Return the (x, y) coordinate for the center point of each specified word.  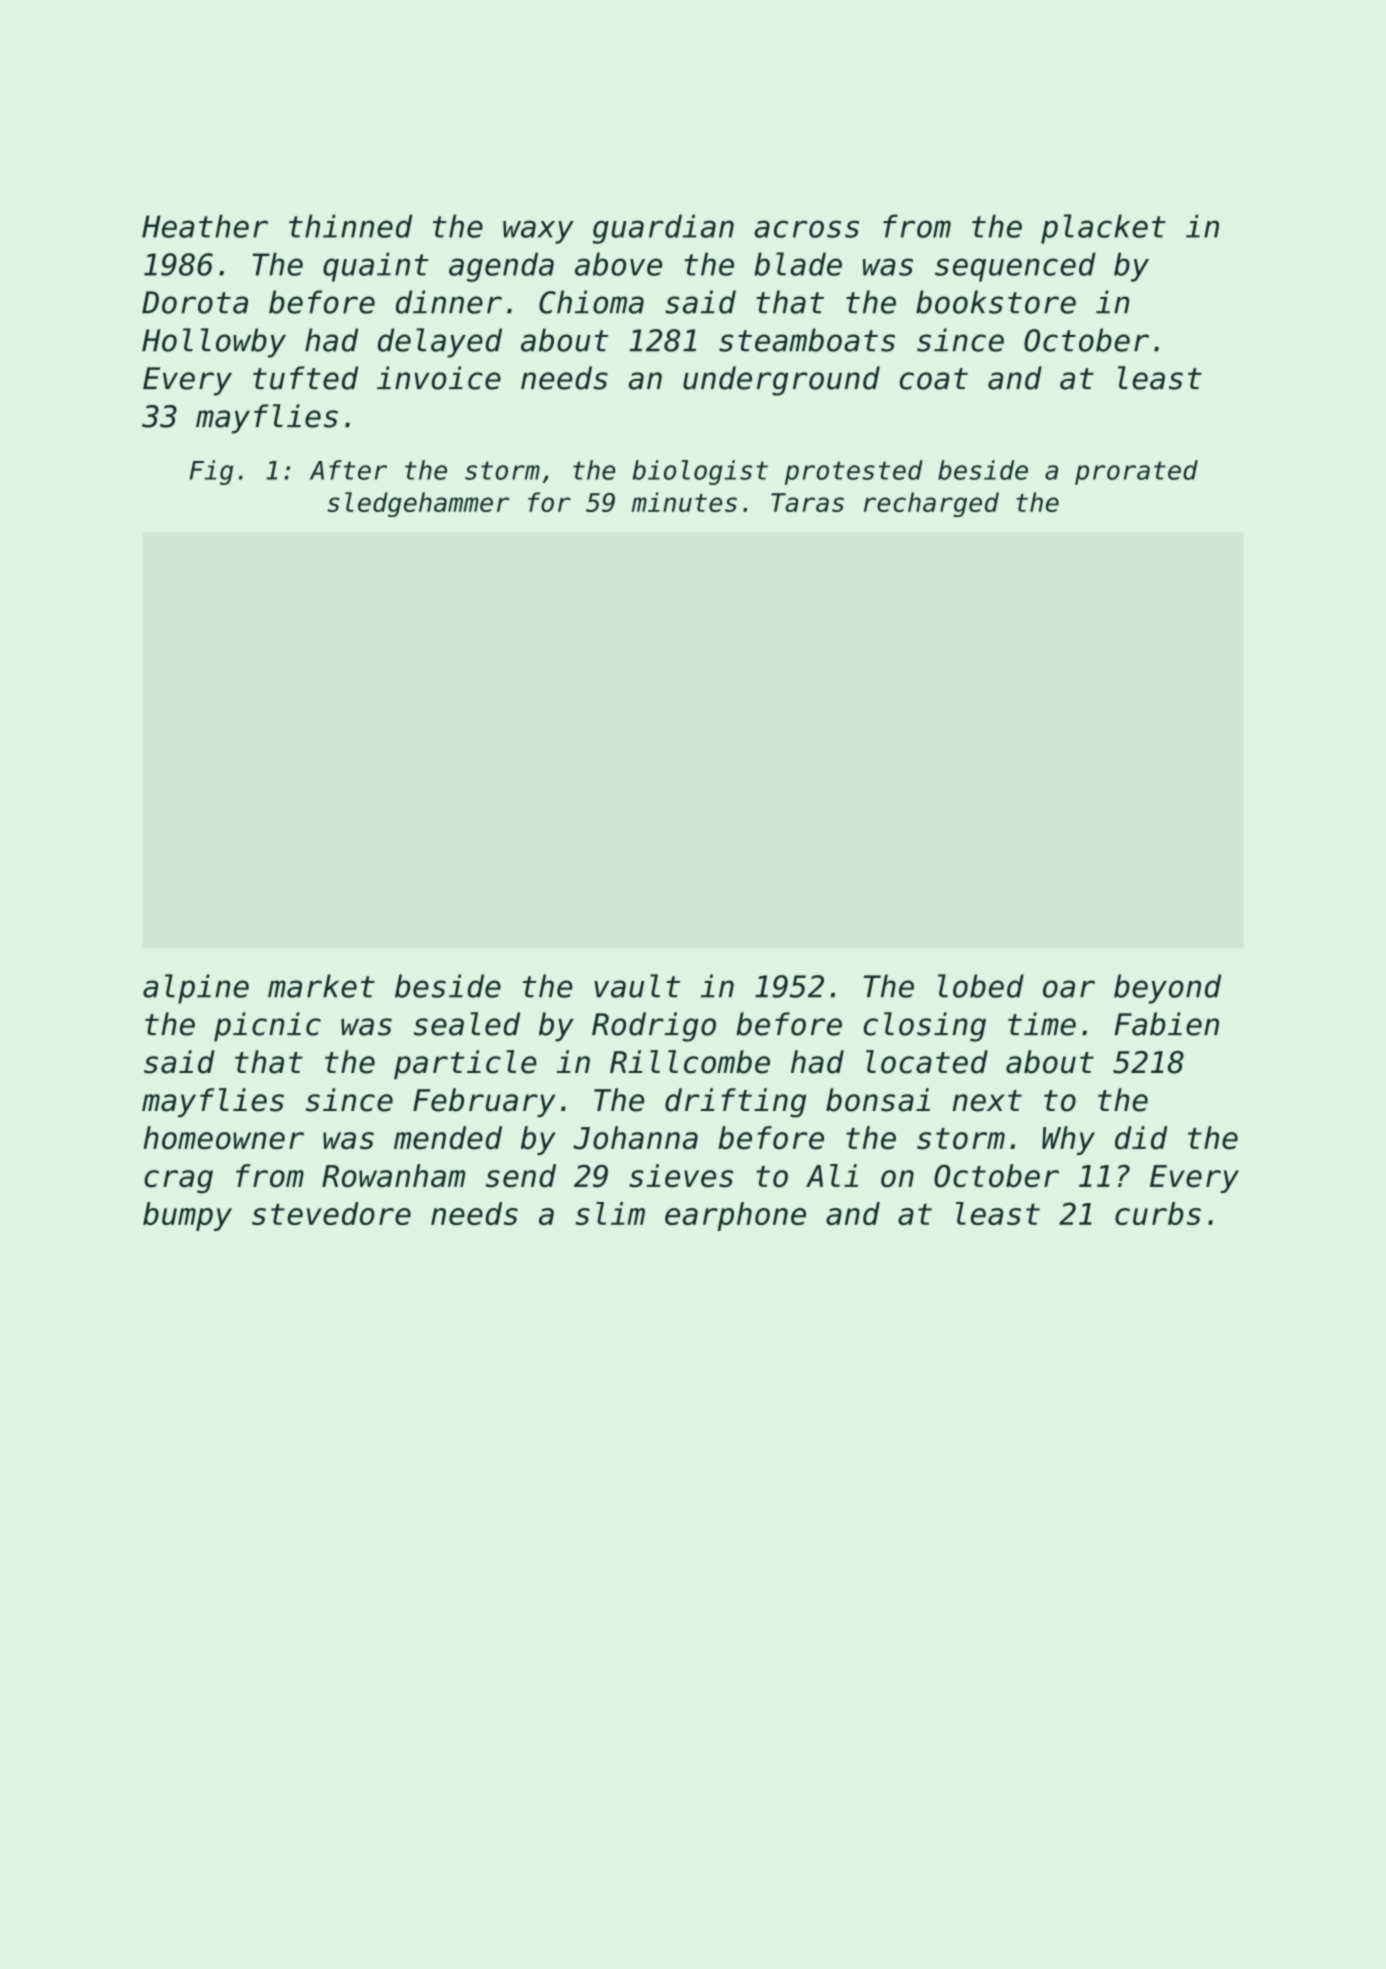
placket (1103, 229)
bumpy (187, 1216)
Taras (807, 502)
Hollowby (214, 343)
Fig (211, 472)
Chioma (591, 302)
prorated (1136, 472)
